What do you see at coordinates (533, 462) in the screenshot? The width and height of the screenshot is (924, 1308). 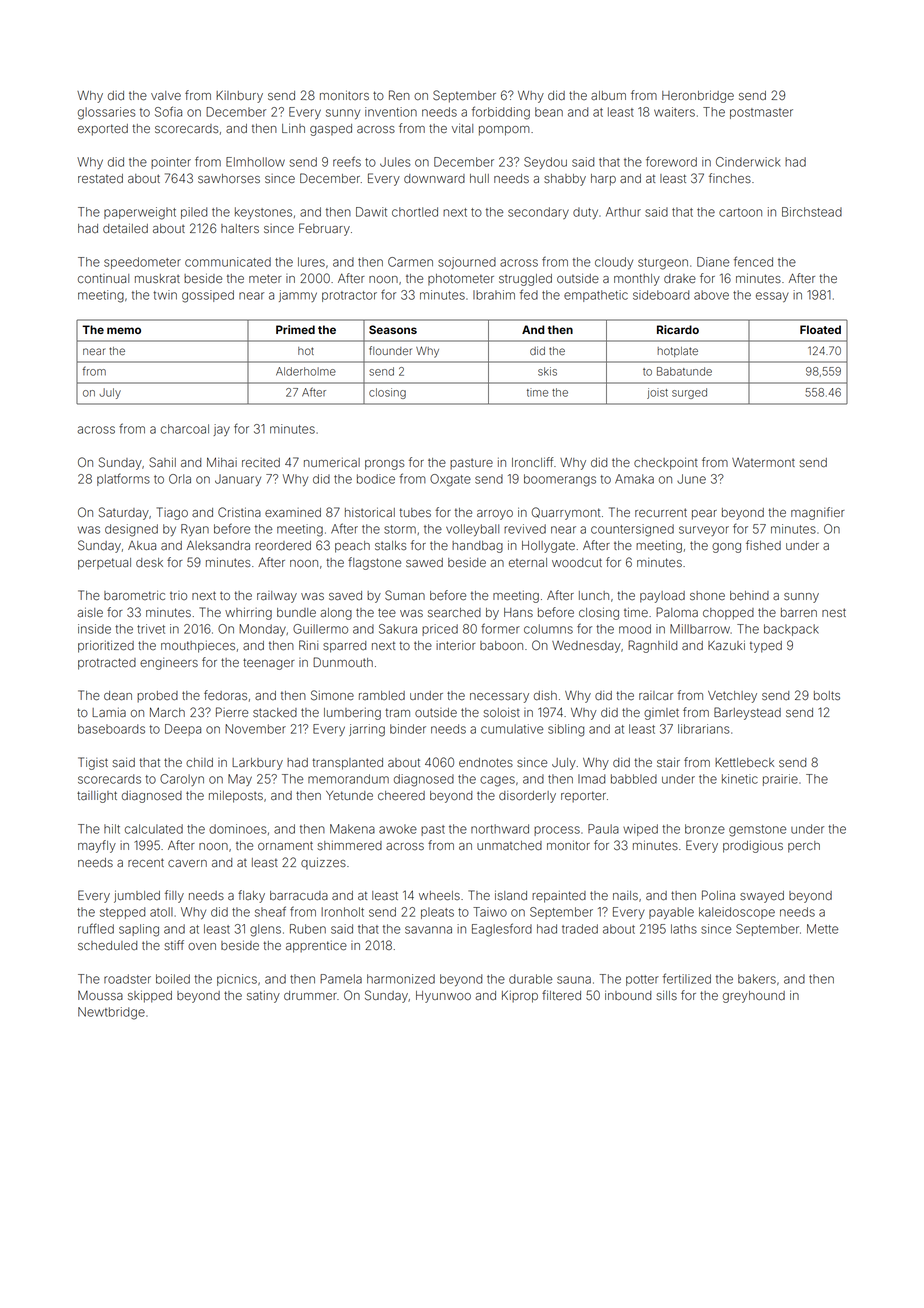 I see `Ironcliff` at bounding box center [533, 462].
